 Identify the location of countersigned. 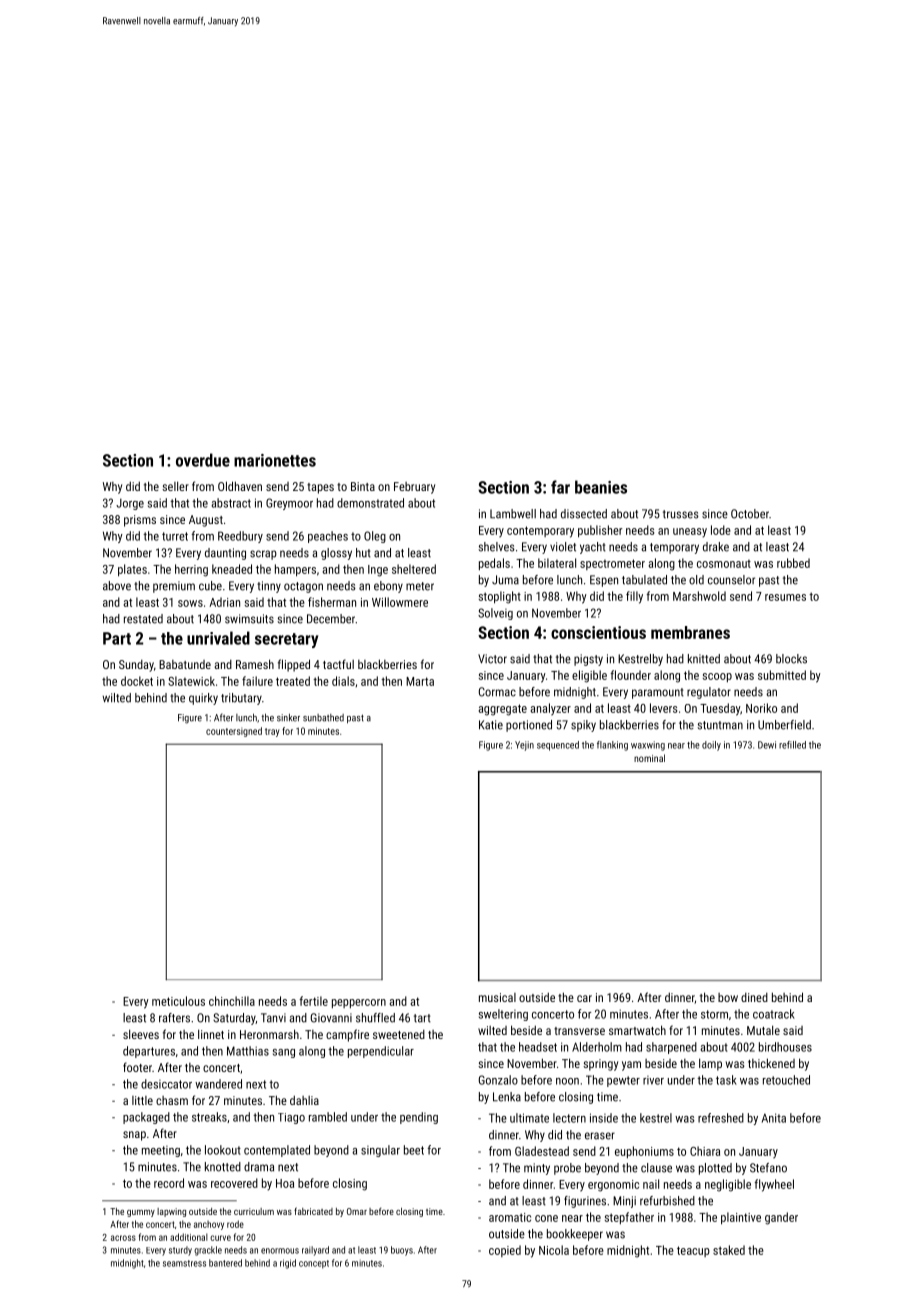
(234, 732).
